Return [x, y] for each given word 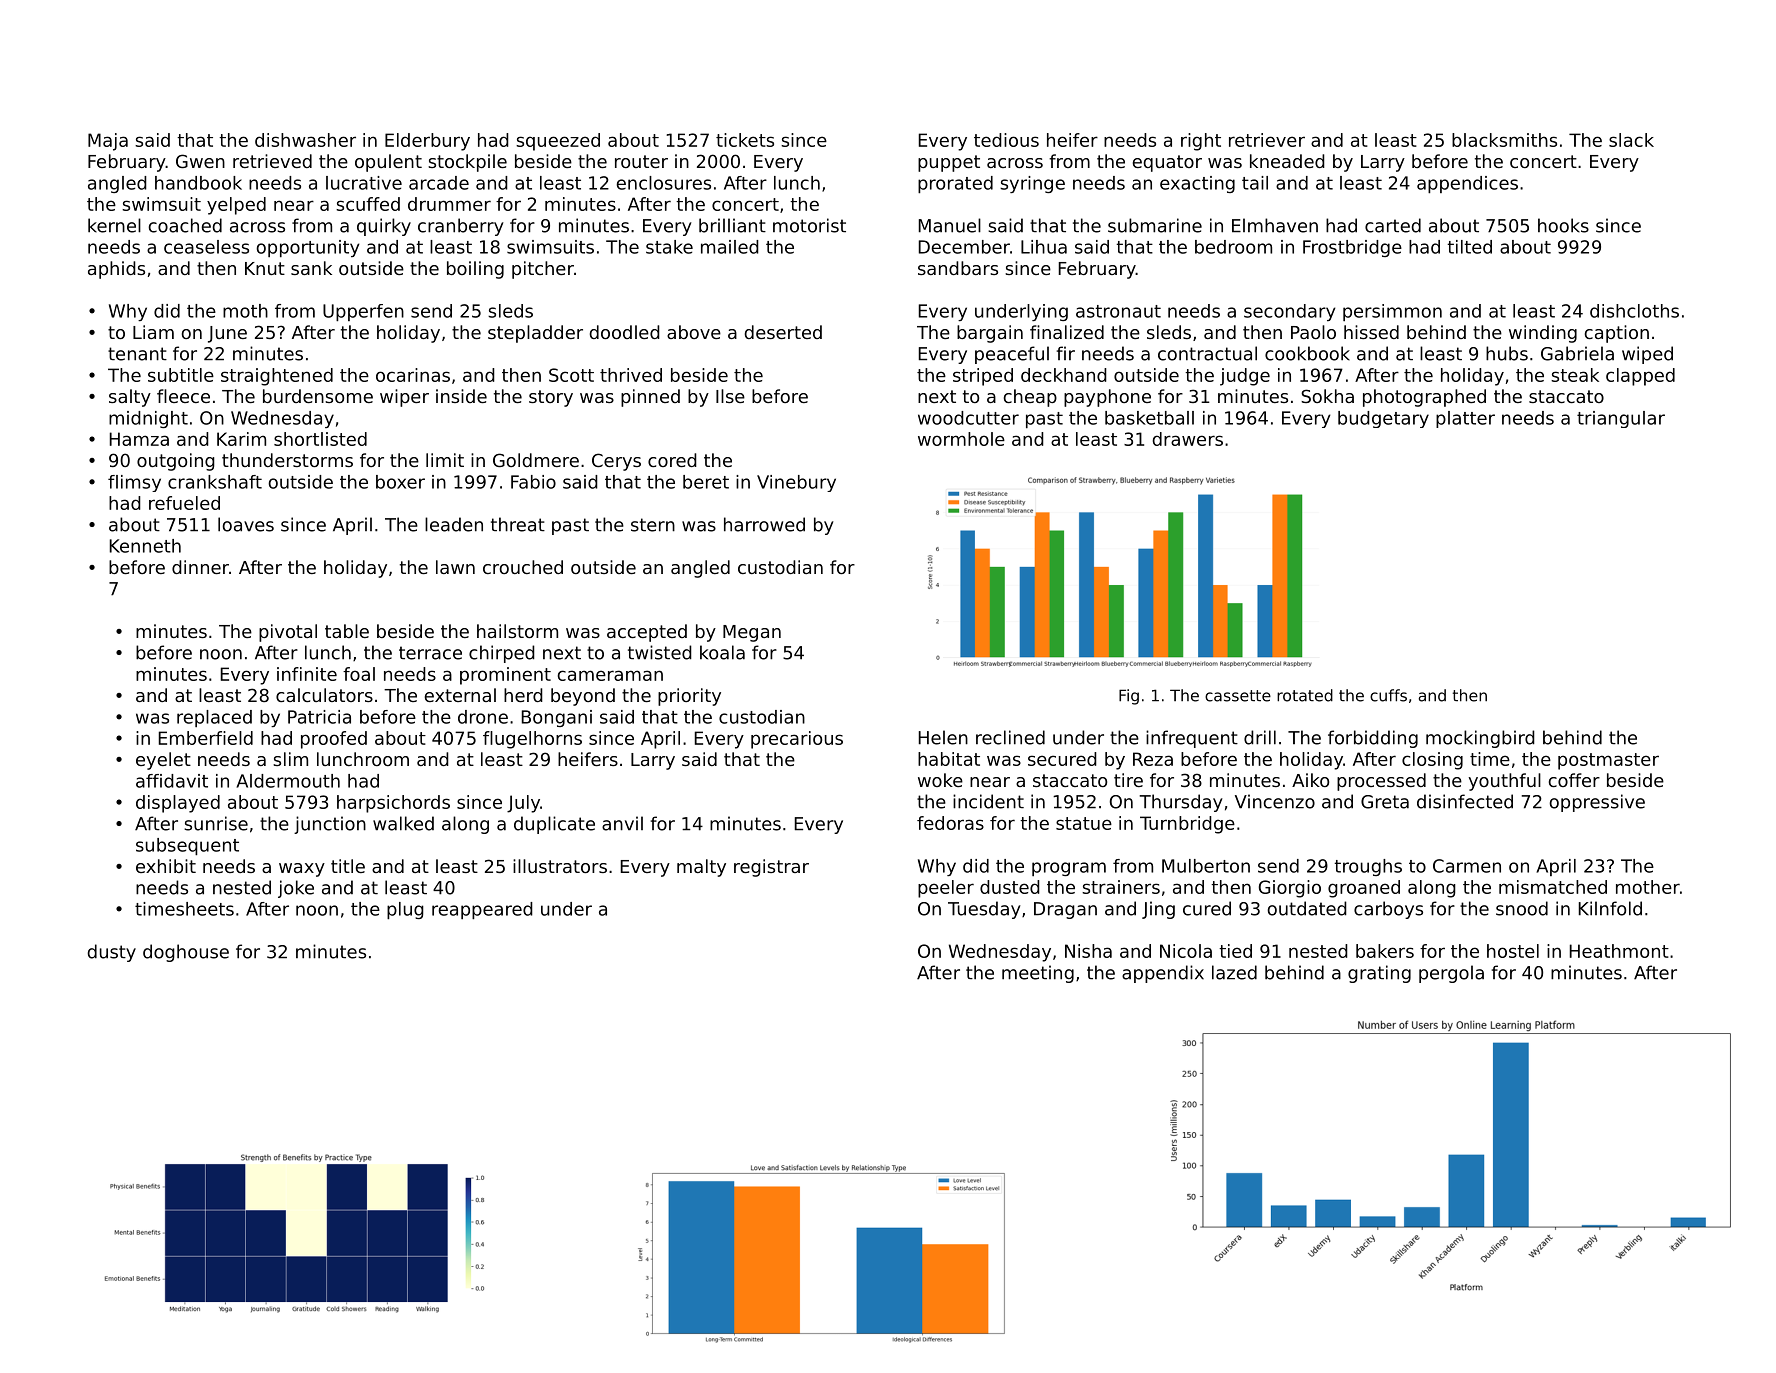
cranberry [461, 227]
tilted [1470, 247]
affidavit [172, 781]
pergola [1451, 974]
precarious [797, 740]
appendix [1163, 974]
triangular [1621, 419]
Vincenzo [1275, 801]
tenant [137, 354]
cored [672, 460]
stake [669, 247]
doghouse [186, 953]
